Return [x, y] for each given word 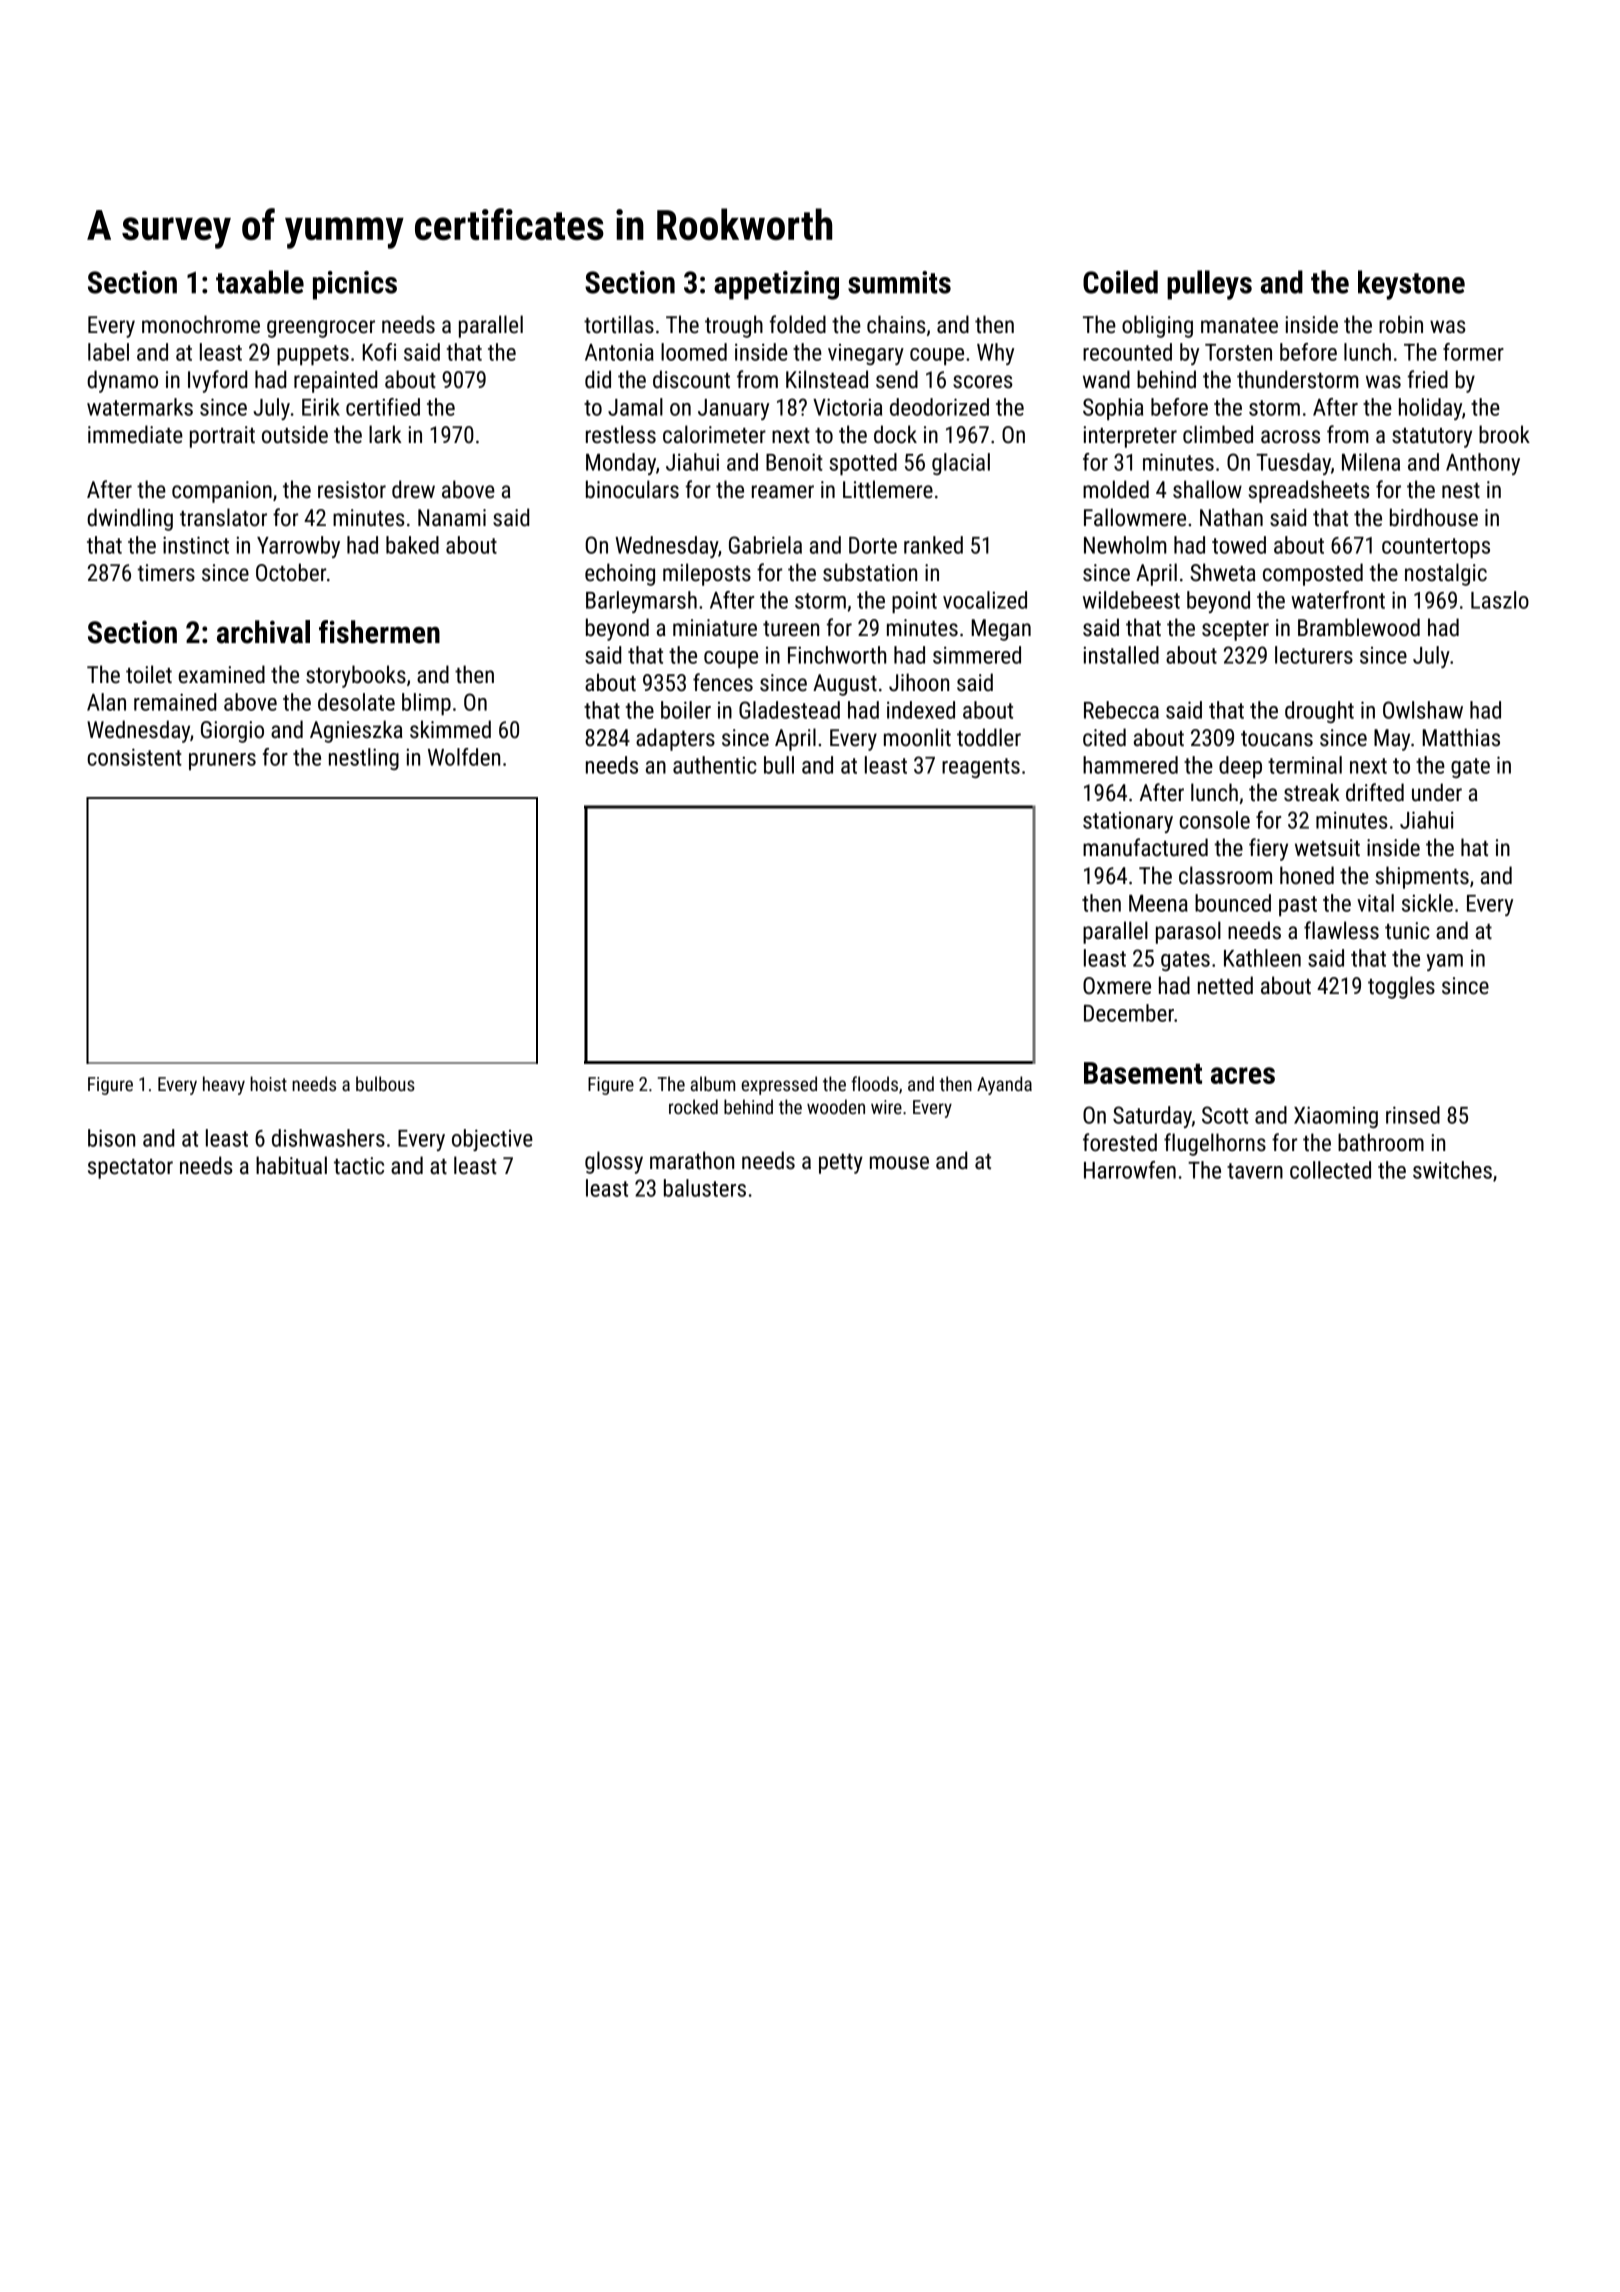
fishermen [379, 632]
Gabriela [765, 545]
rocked [693, 1106]
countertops [1436, 548]
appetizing [776, 285]
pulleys [1209, 285]
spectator [130, 1169]
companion [222, 492]
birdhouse [1434, 517]
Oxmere [1117, 986]
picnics [355, 285]
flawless [1341, 930]
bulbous [385, 1083]
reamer [783, 492]
